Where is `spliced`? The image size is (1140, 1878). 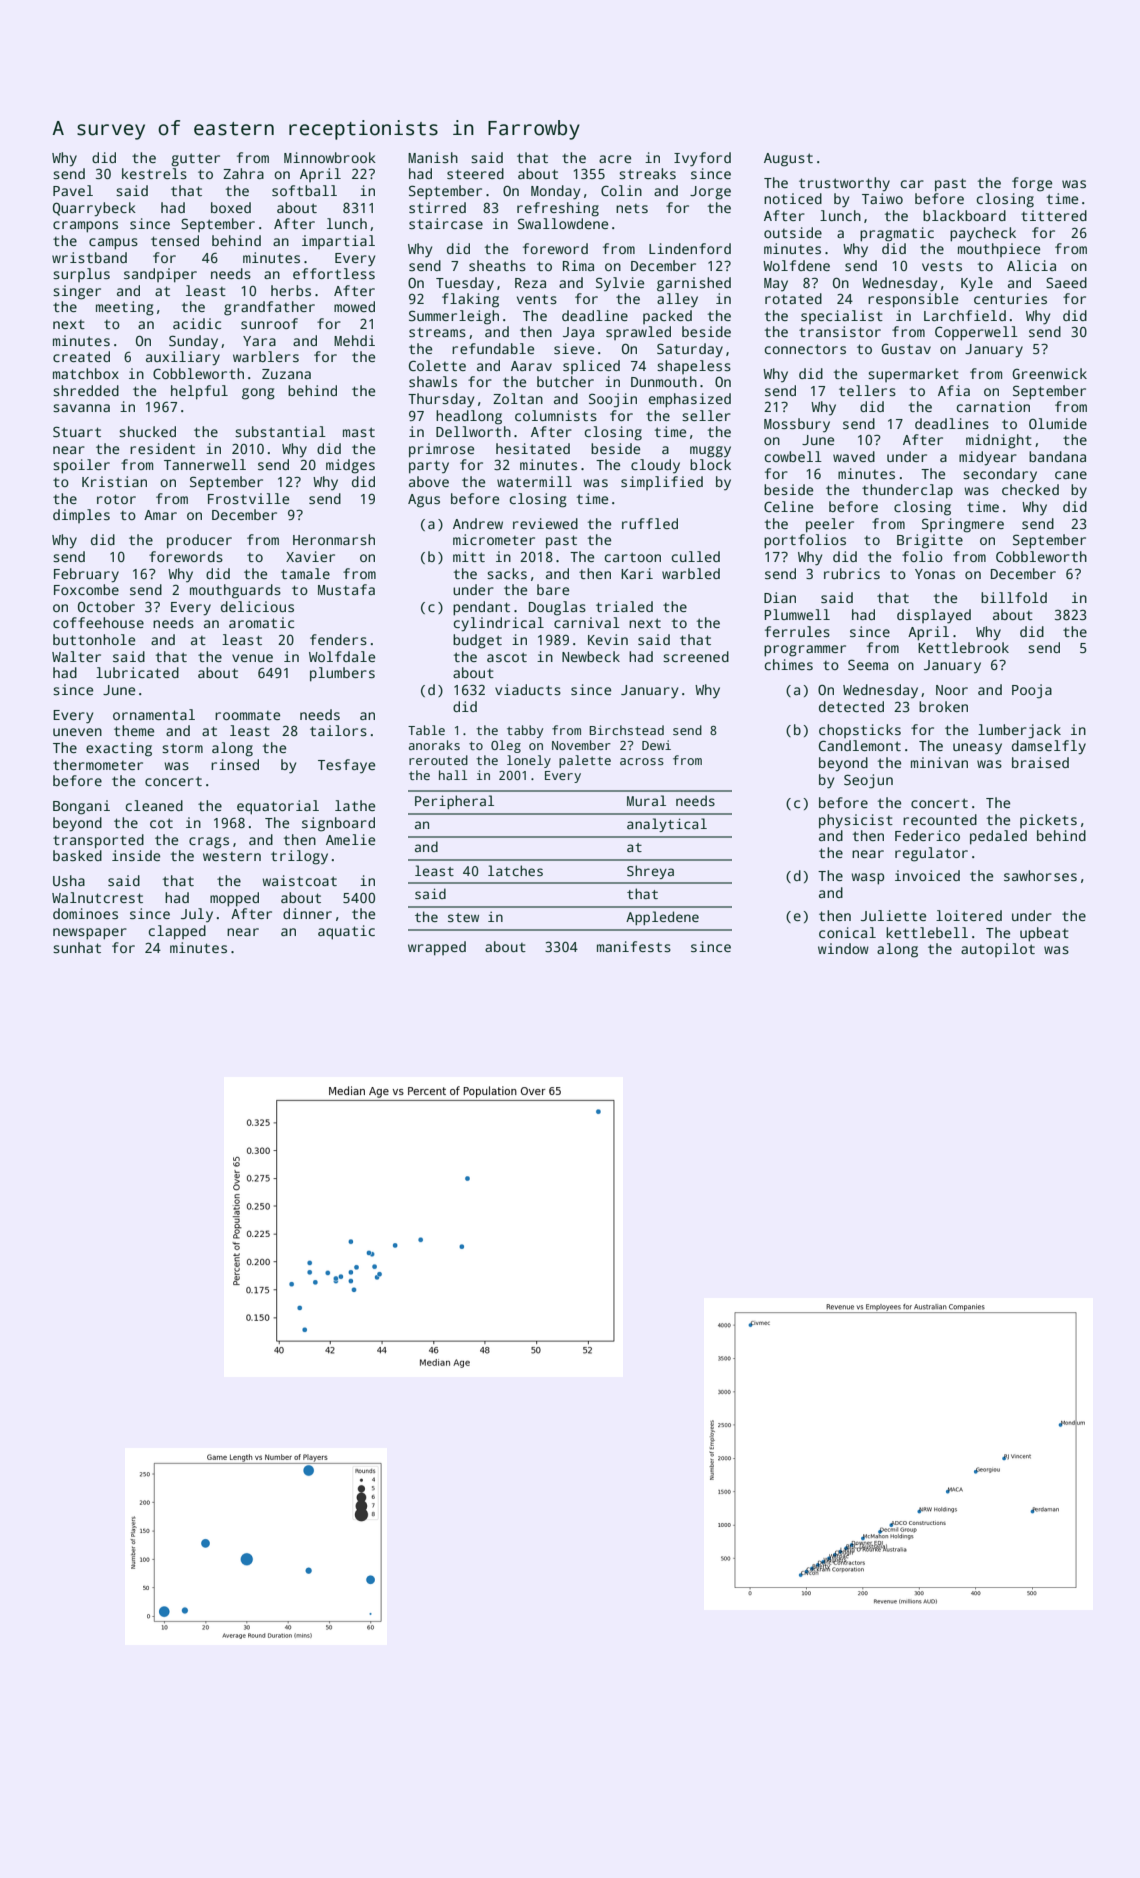
spliced is located at coordinates (591, 367).
